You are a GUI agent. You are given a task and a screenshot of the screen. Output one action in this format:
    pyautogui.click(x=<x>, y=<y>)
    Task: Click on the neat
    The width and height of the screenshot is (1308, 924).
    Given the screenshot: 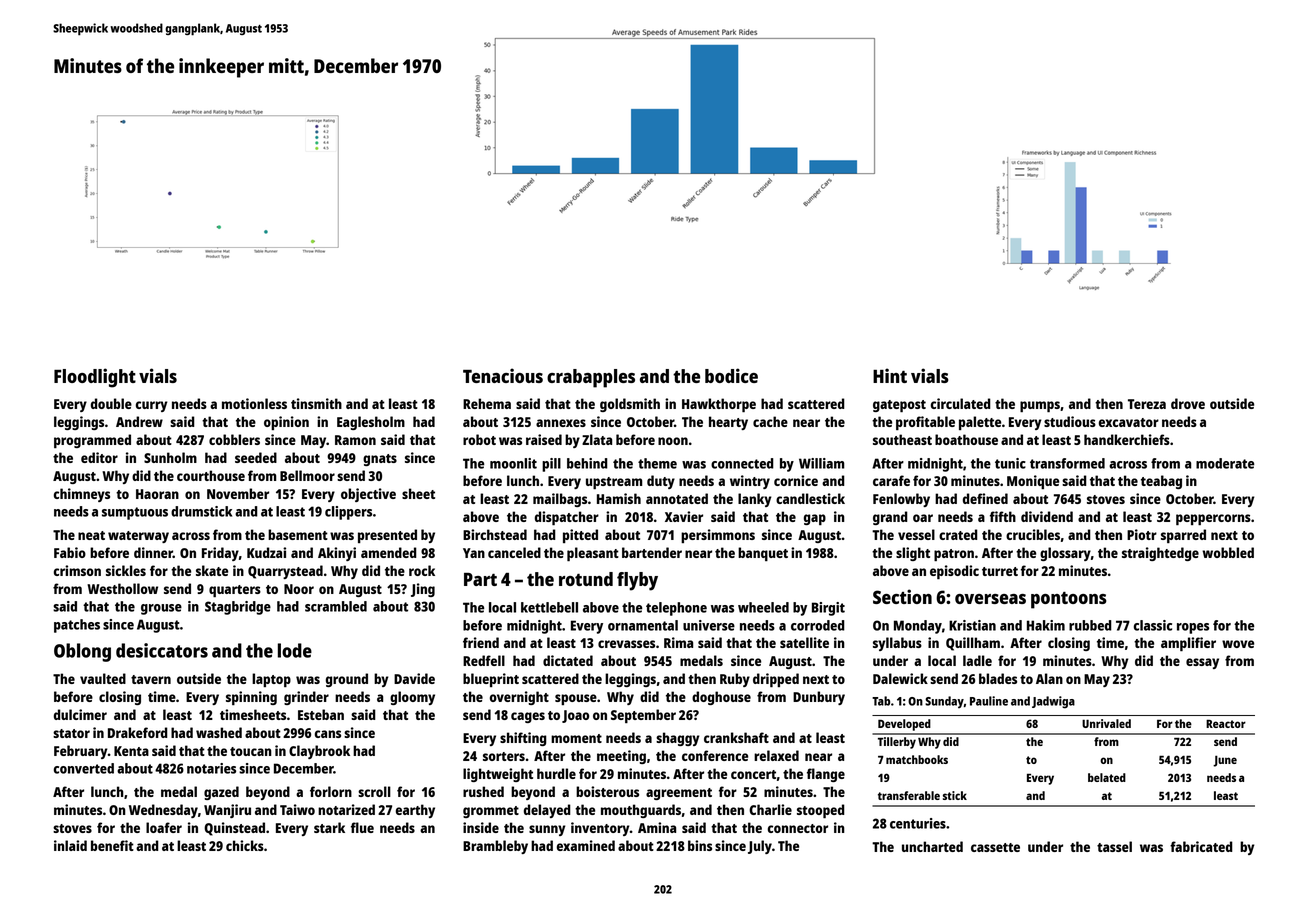 What is the action you would take?
    pyautogui.click(x=91, y=535)
